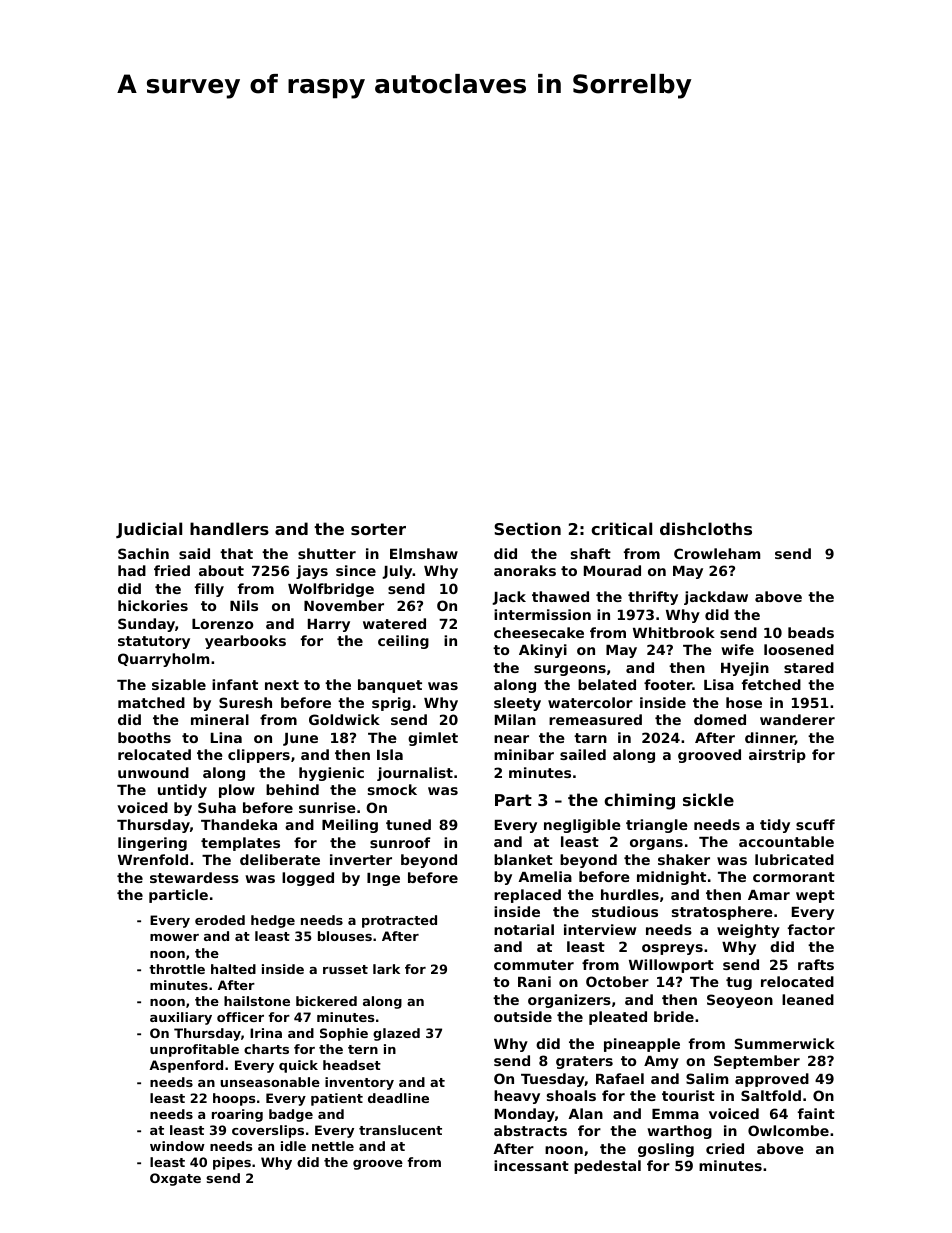  Describe the element at coordinates (399, 921) in the image. I see `protracted` at that location.
